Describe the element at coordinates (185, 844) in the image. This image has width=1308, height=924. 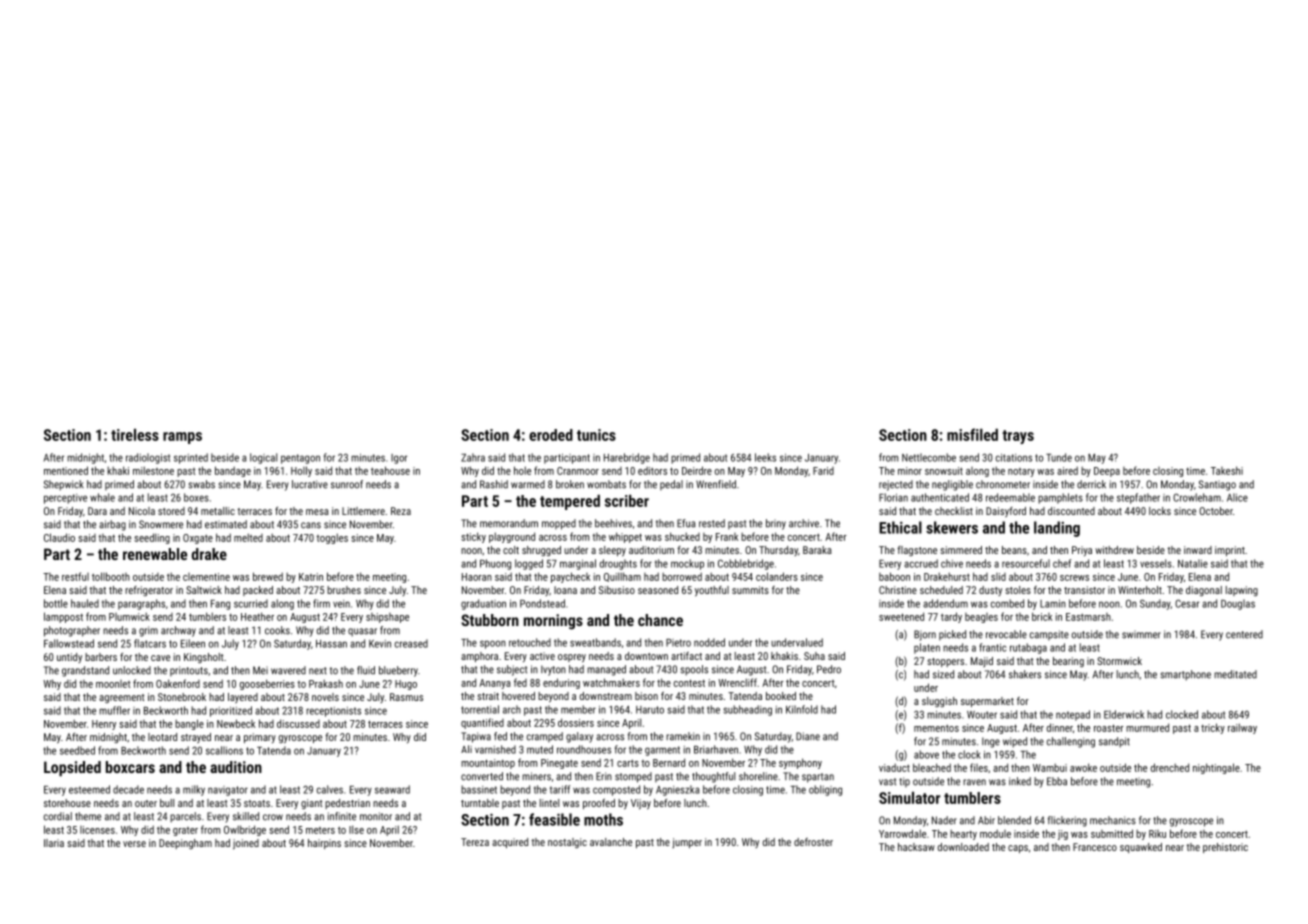
I see `Deepingham` at that location.
